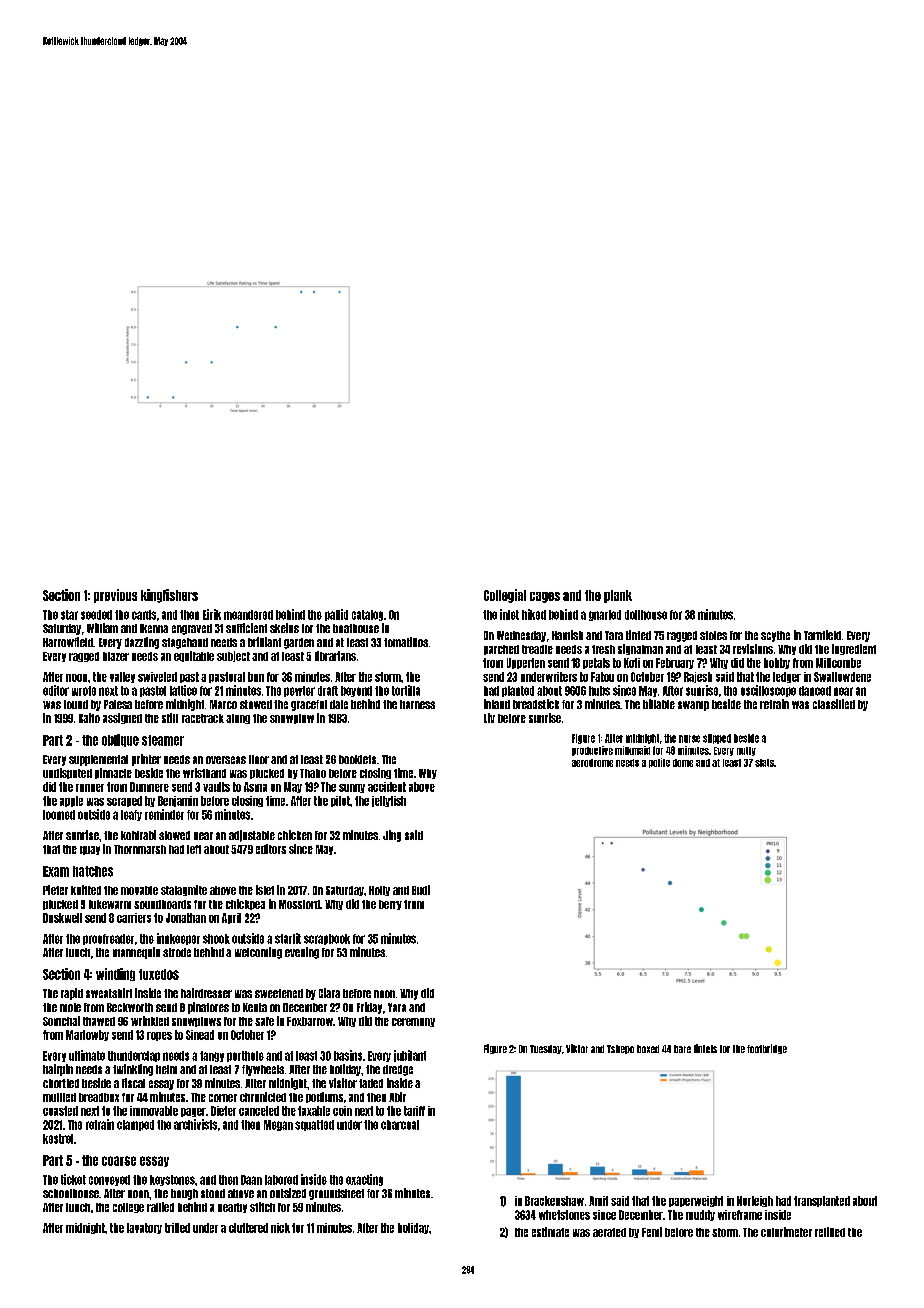 Image resolution: width=924 pixels, height=1308 pixels. I want to click on kingfishers, so click(169, 596).
